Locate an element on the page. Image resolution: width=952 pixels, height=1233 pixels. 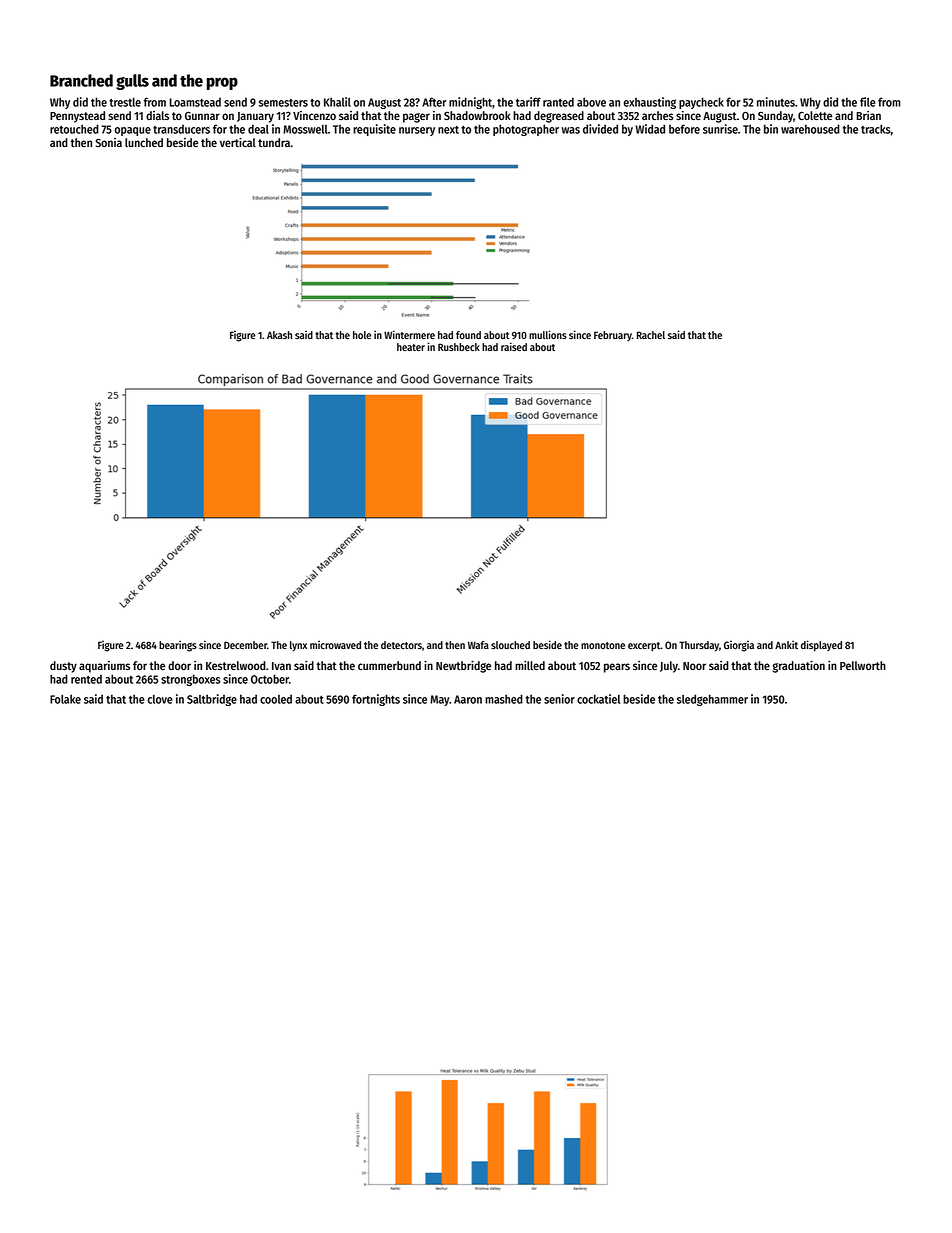
bearings is located at coordinates (178, 646).
